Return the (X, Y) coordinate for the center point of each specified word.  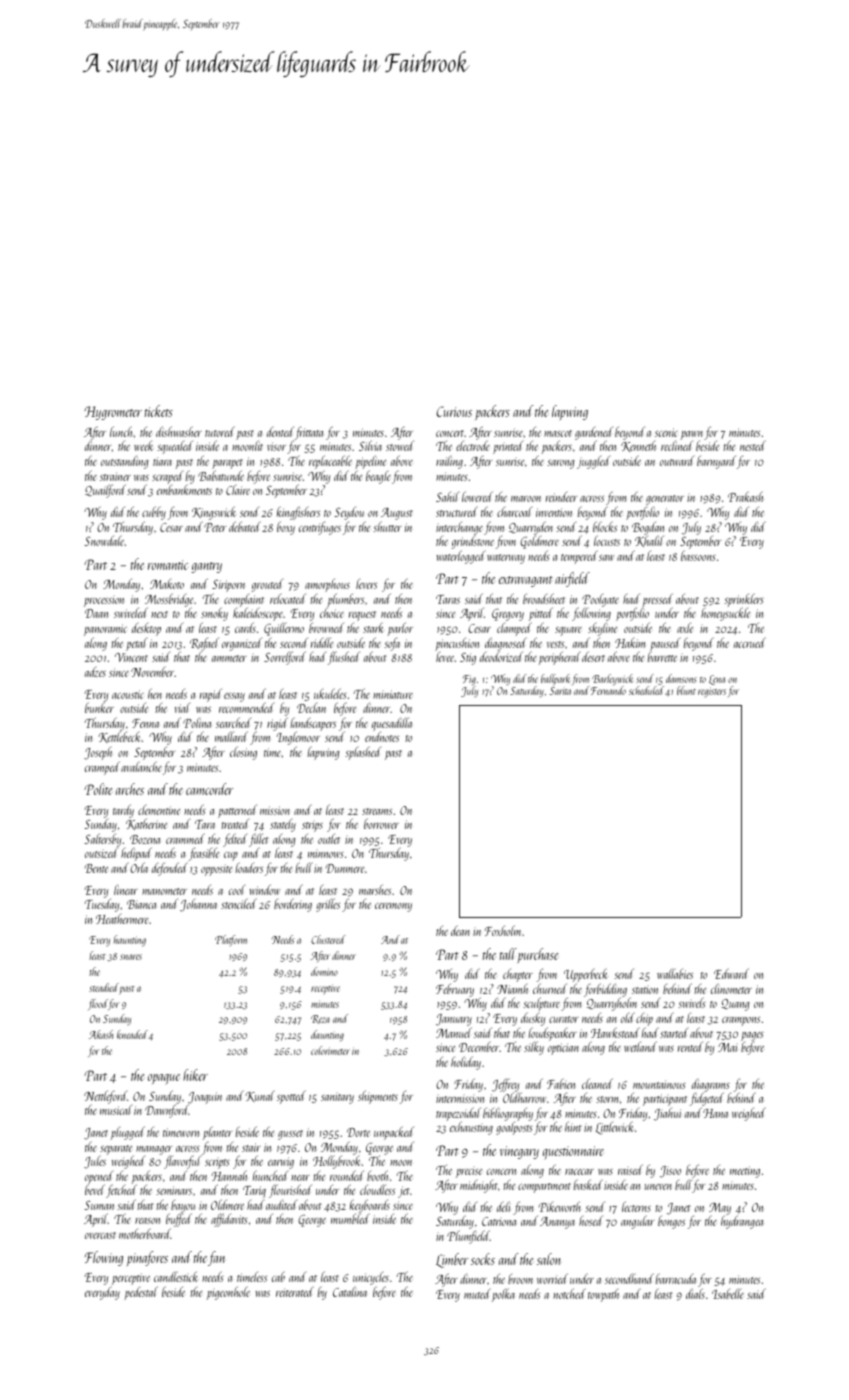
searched (233, 722)
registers (712, 692)
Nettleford (105, 1097)
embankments (184, 490)
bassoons (698, 555)
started (674, 1033)
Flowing (104, 1258)
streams (377, 811)
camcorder (209, 789)
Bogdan (648, 529)
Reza (320, 1019)
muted (477, 1293)
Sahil (447, 497)
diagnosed (506, 644)
